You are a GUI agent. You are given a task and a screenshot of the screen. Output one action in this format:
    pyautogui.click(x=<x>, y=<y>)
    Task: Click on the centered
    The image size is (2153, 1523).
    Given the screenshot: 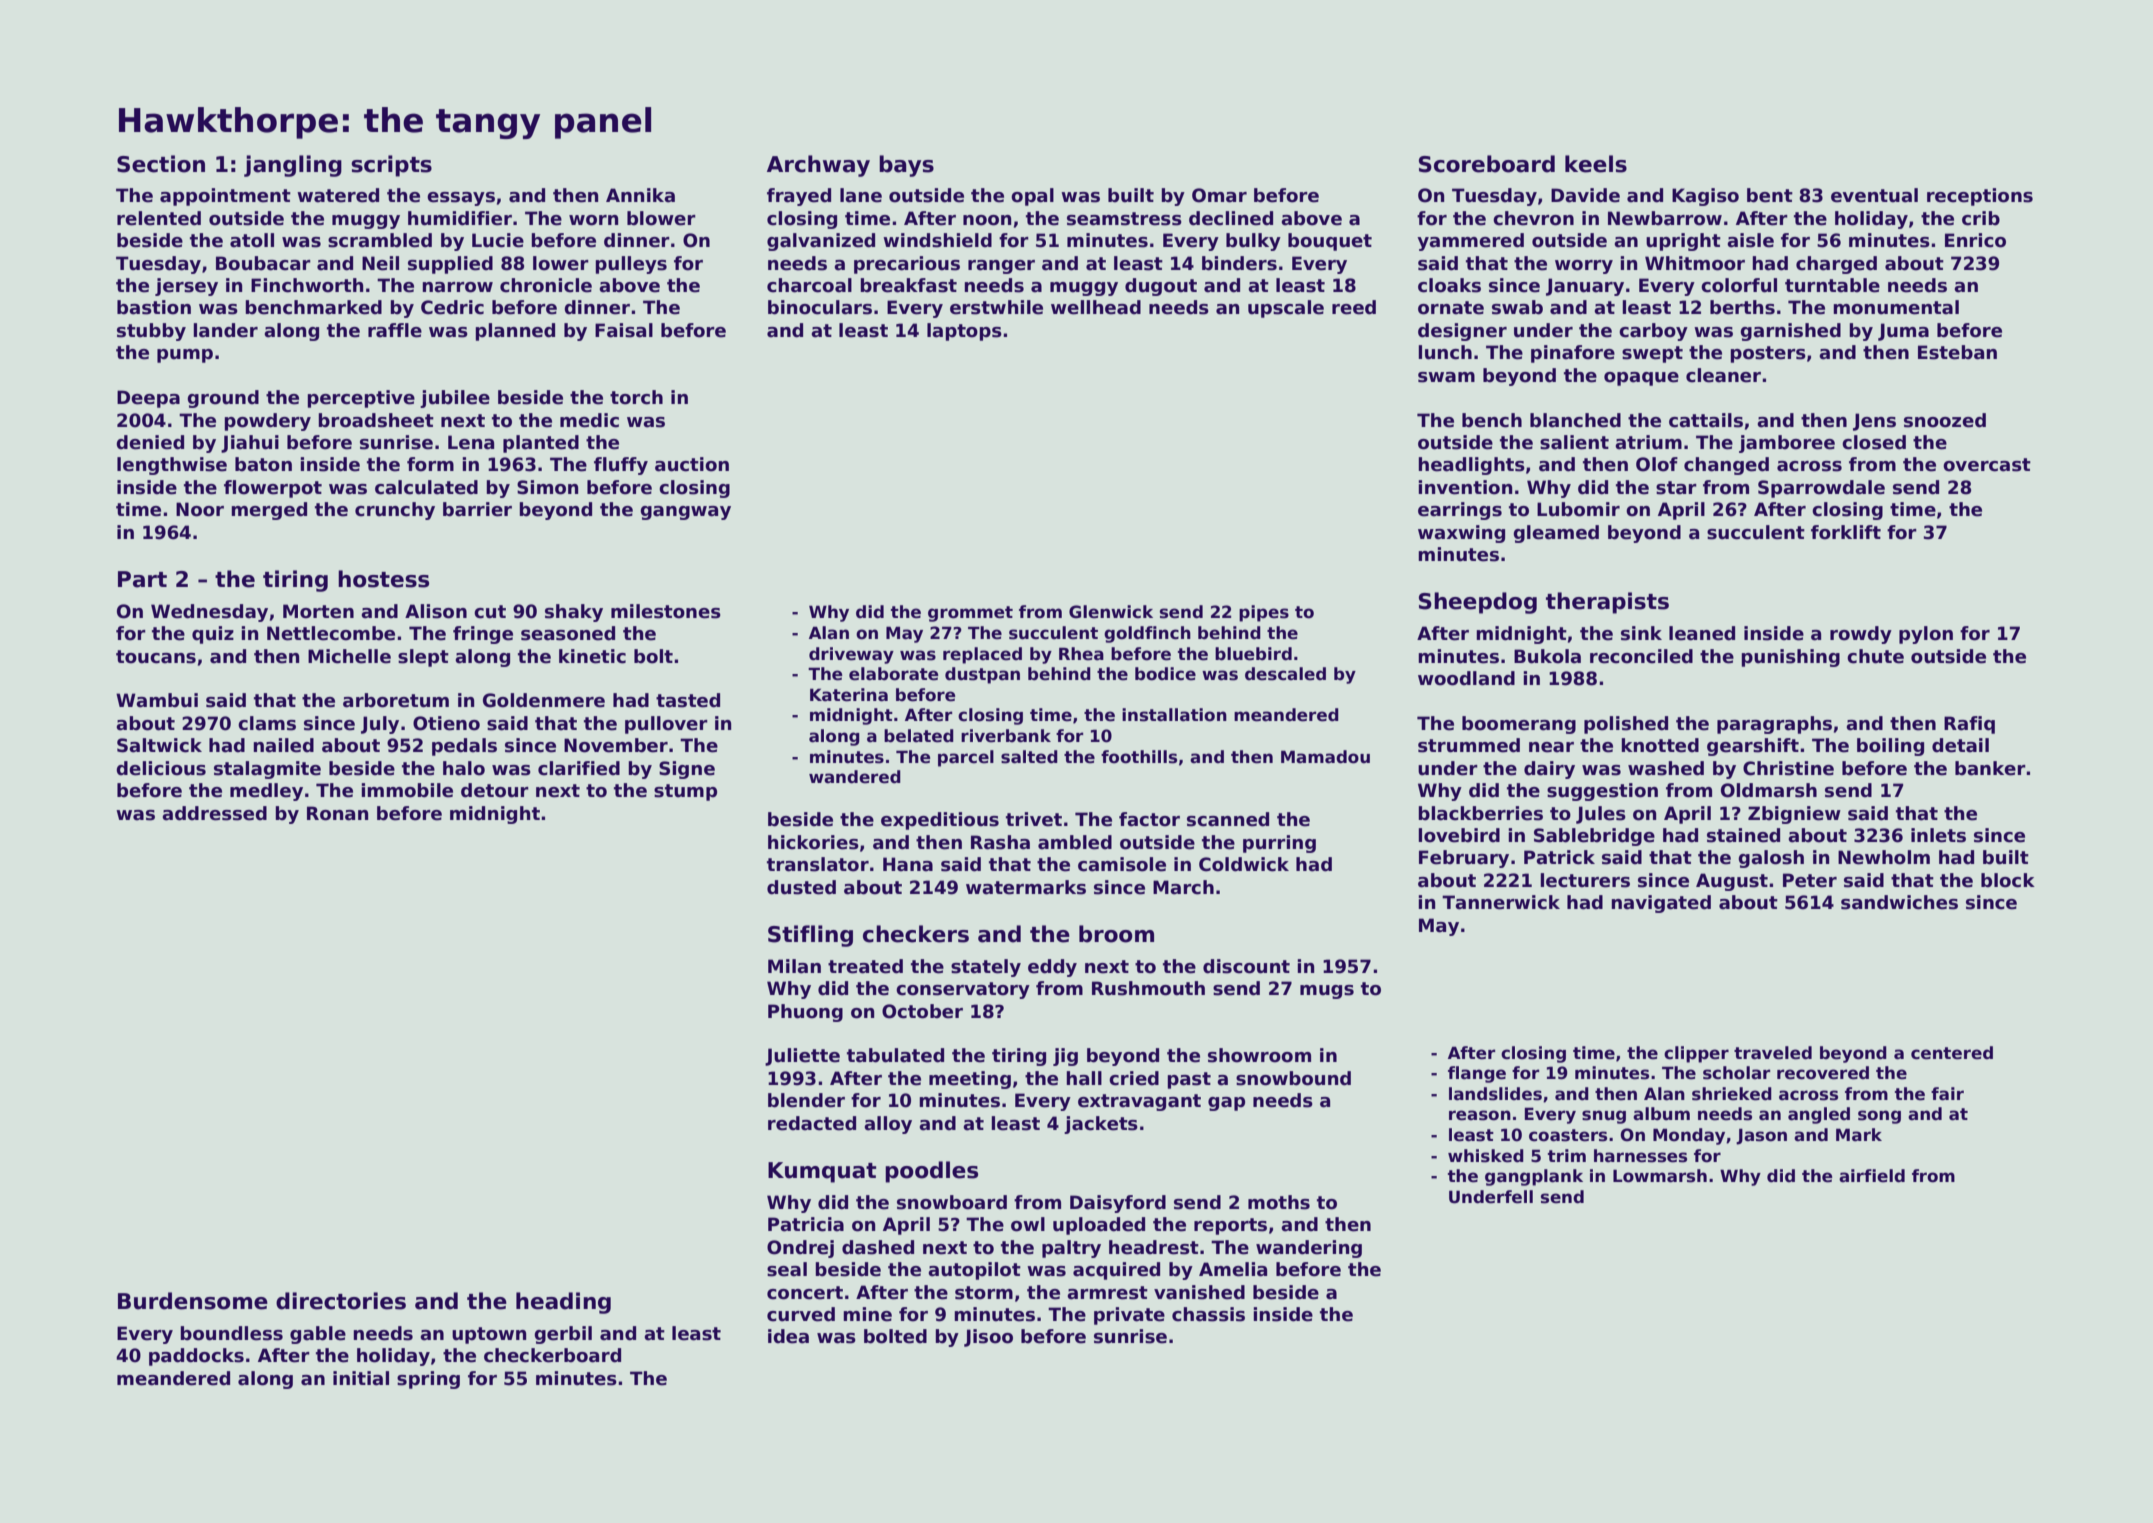 What is the action you would take?
    pyautogui.click(x=1952, y=1053)
